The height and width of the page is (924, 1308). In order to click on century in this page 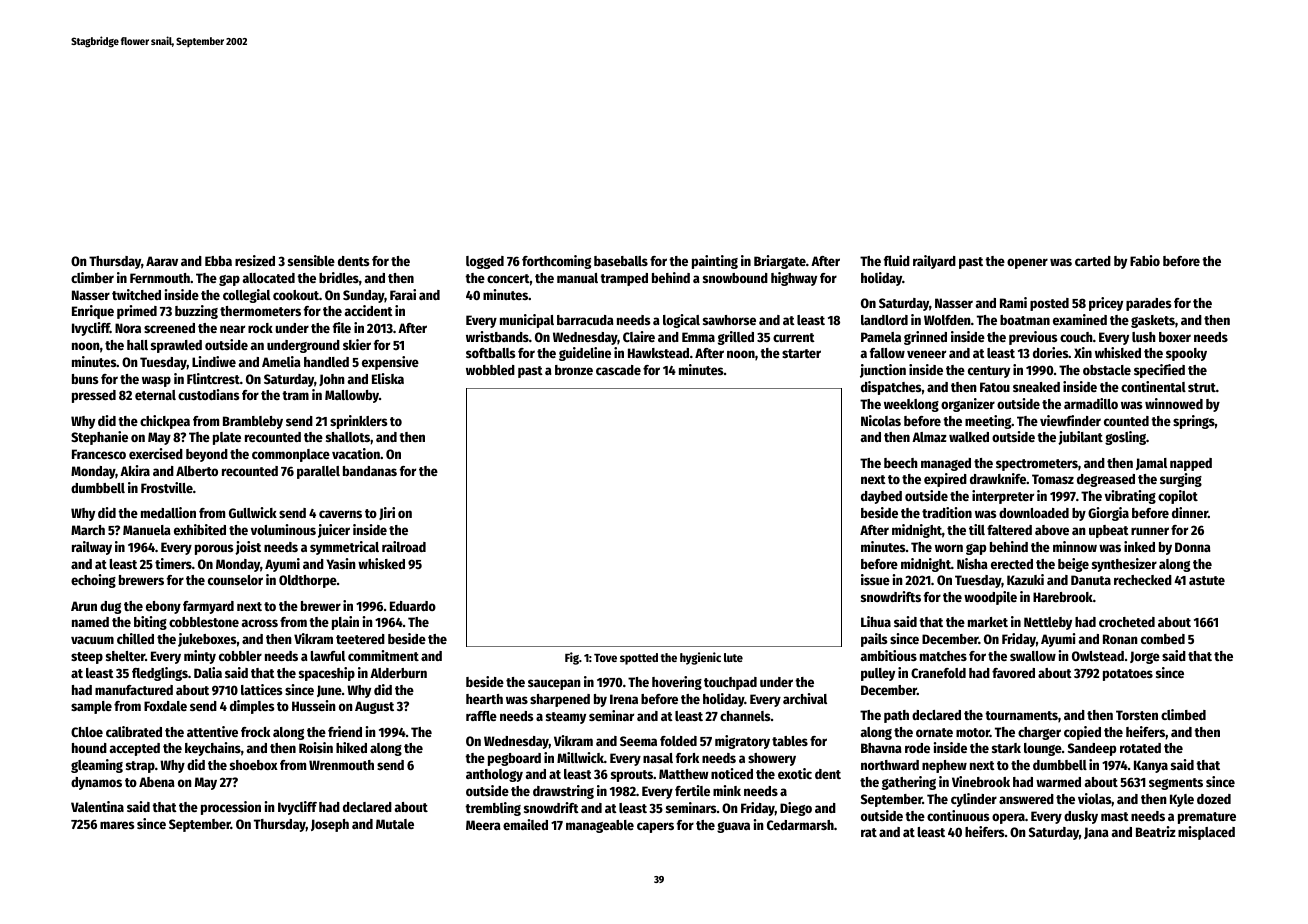, I will do `click(989, 372)`.
